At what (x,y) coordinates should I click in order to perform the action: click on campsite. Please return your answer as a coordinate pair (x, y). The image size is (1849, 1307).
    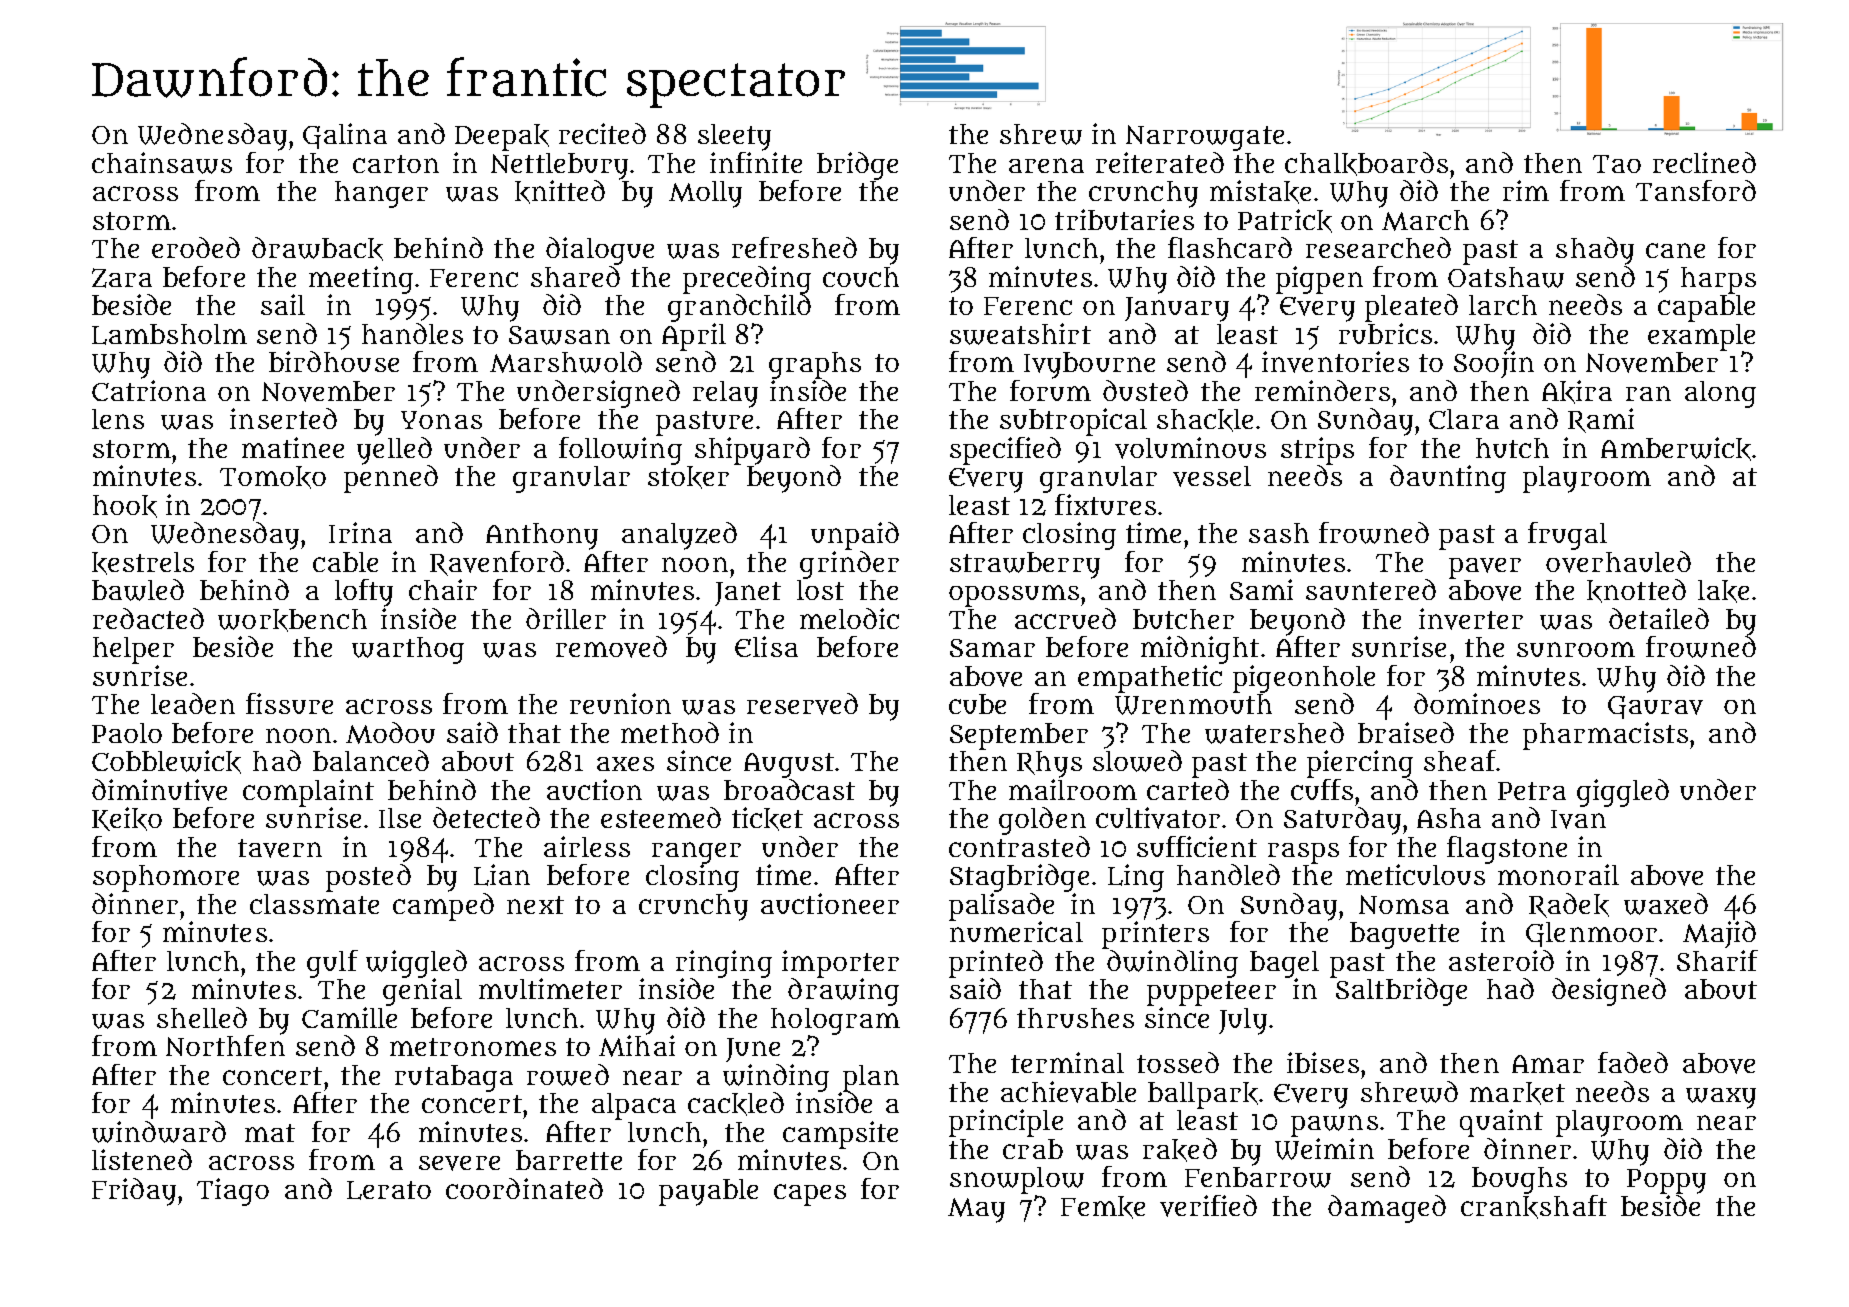
    Looking at the image, I should click on (840, 1135).
